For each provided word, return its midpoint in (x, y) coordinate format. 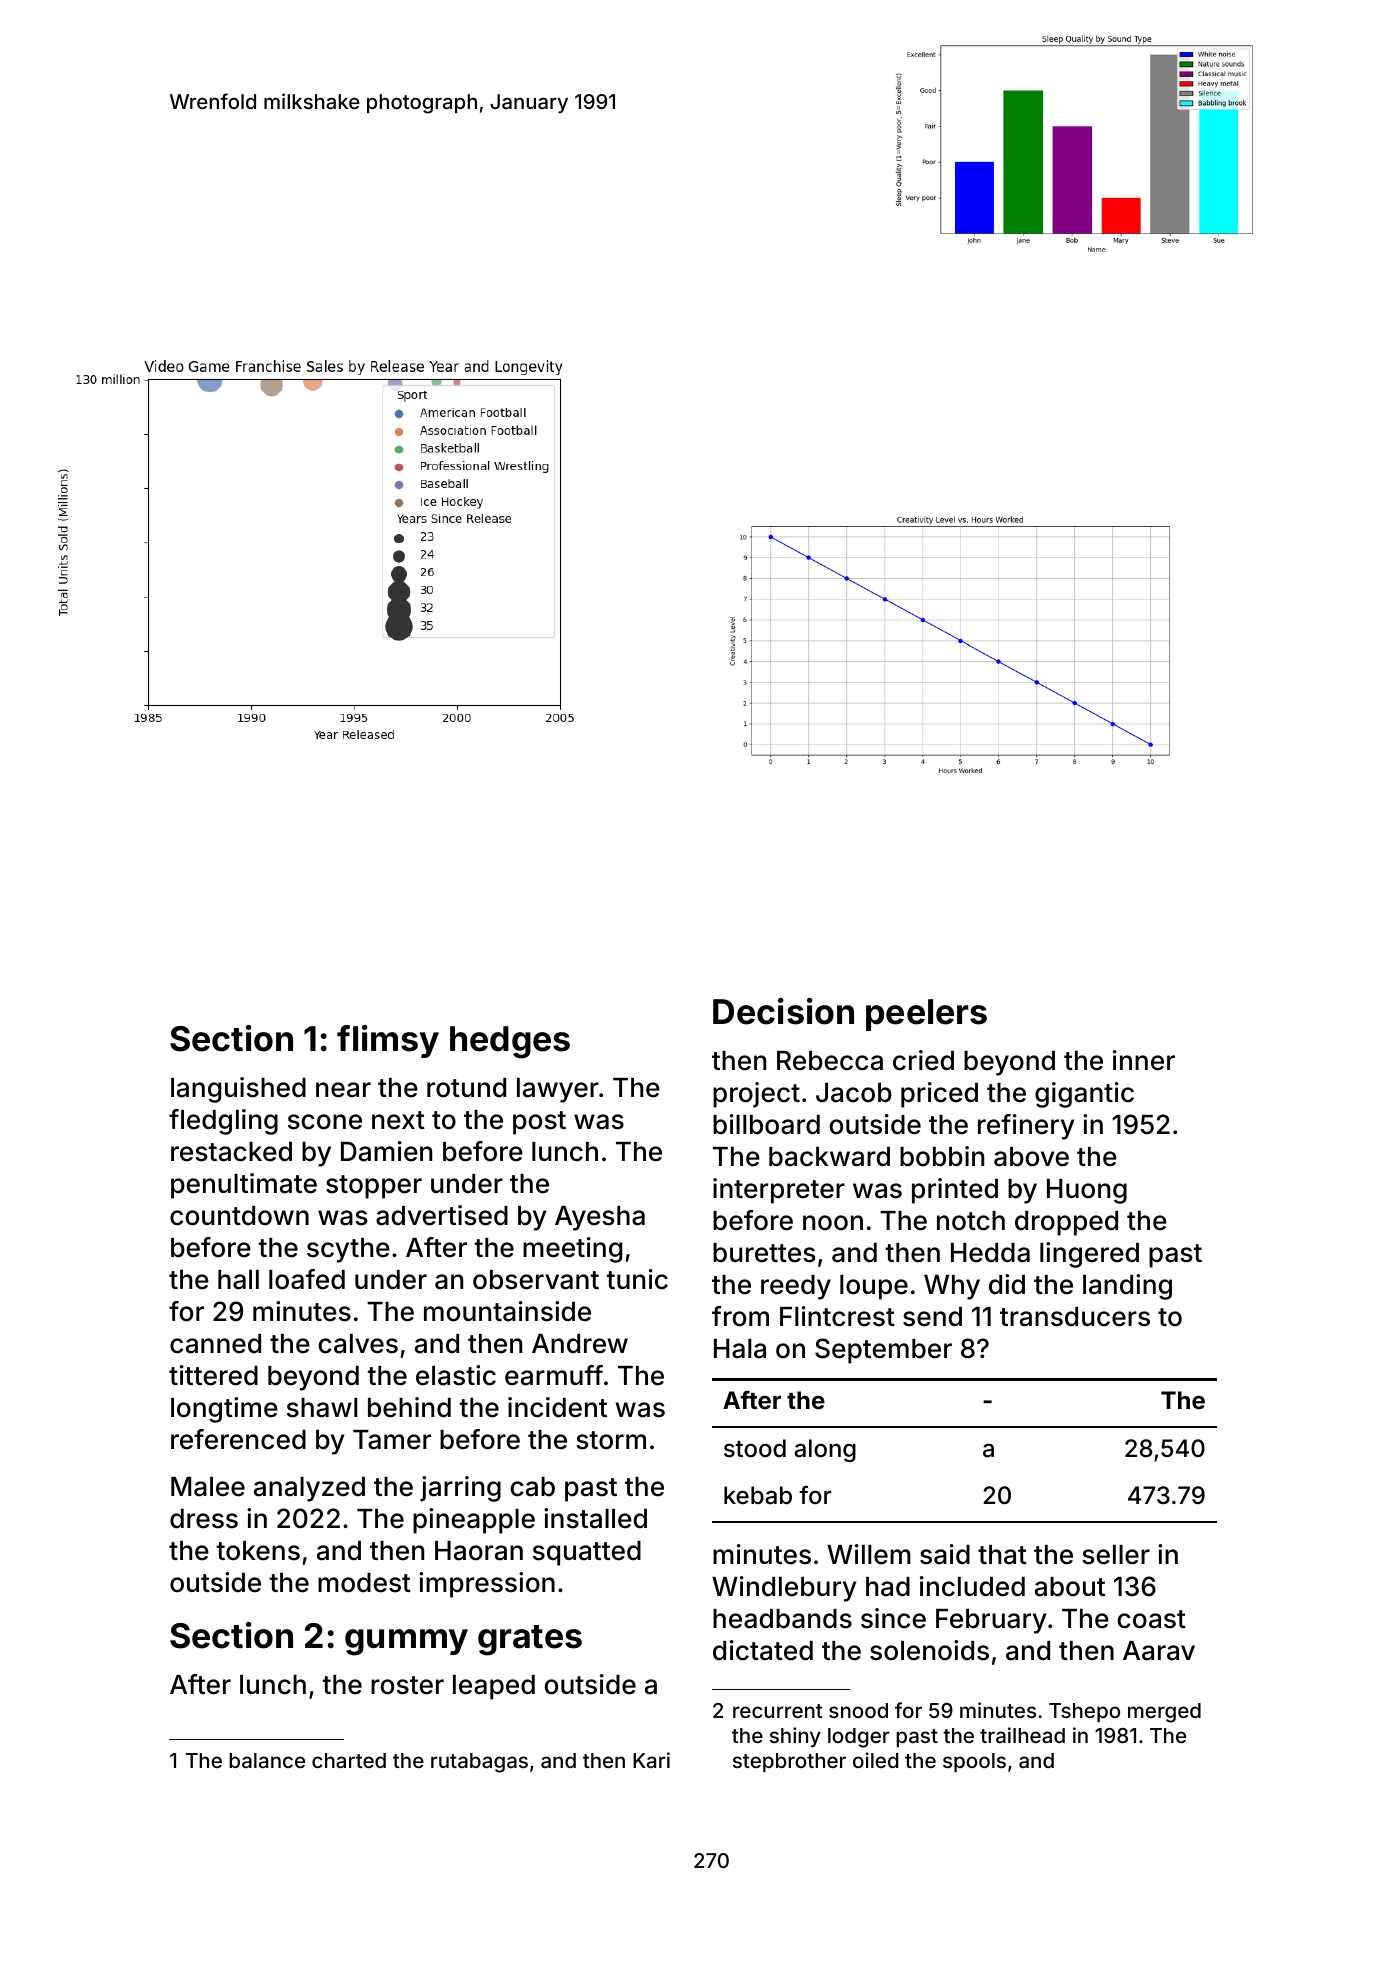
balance (267, 1760)
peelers (926, 1015)
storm (611, 1440)
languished (238, 1090)
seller (1116, 1555)
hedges (510, 1042)
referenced (238, 1439)
